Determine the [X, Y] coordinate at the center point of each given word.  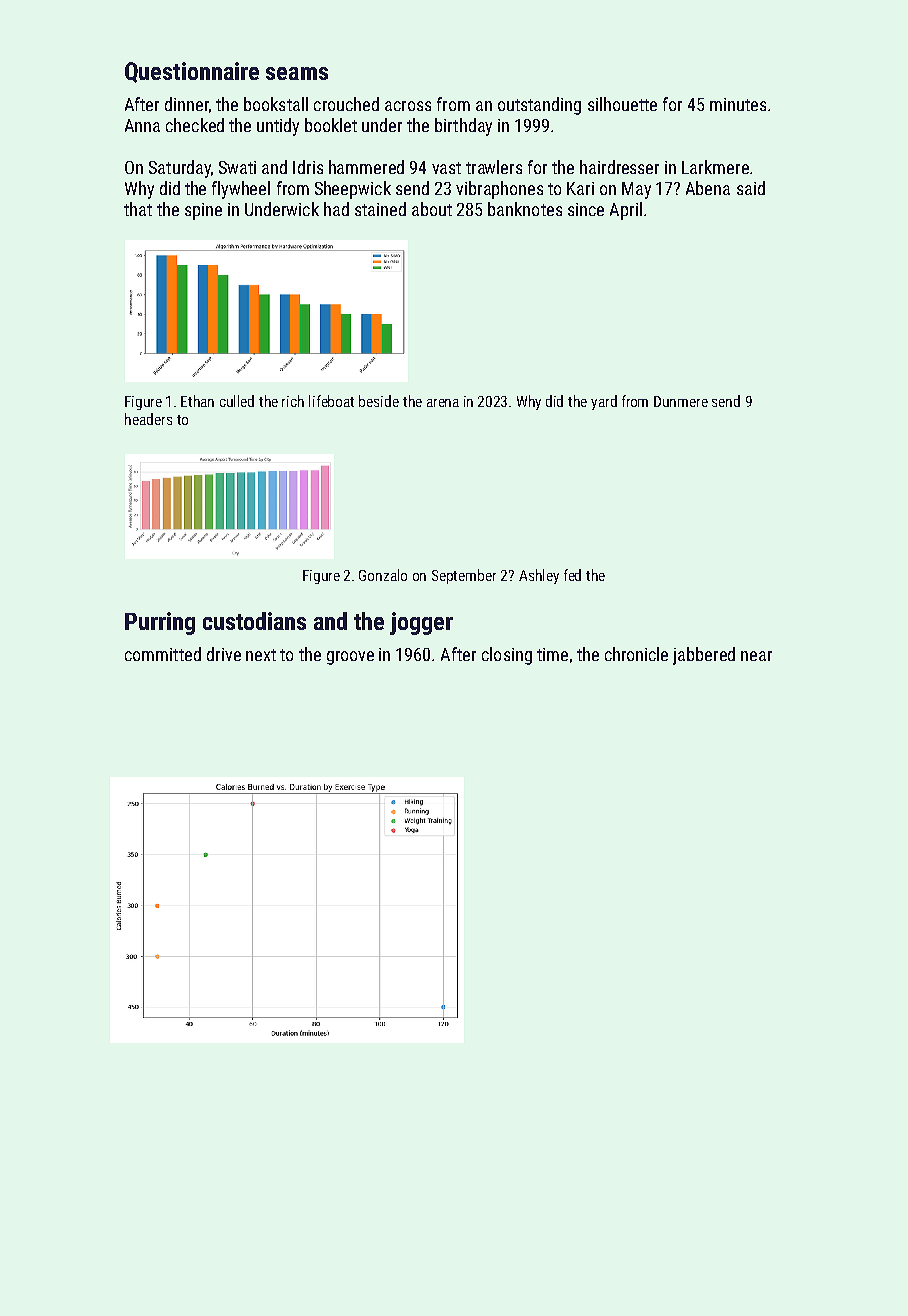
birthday [463, 127]
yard [604, 402]
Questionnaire [192, 72]
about [432, 209]
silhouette [622, 104]
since [586, 209]
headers [148, 419]
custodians [254, 621]
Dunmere [681, 401]
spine [203, 211]
